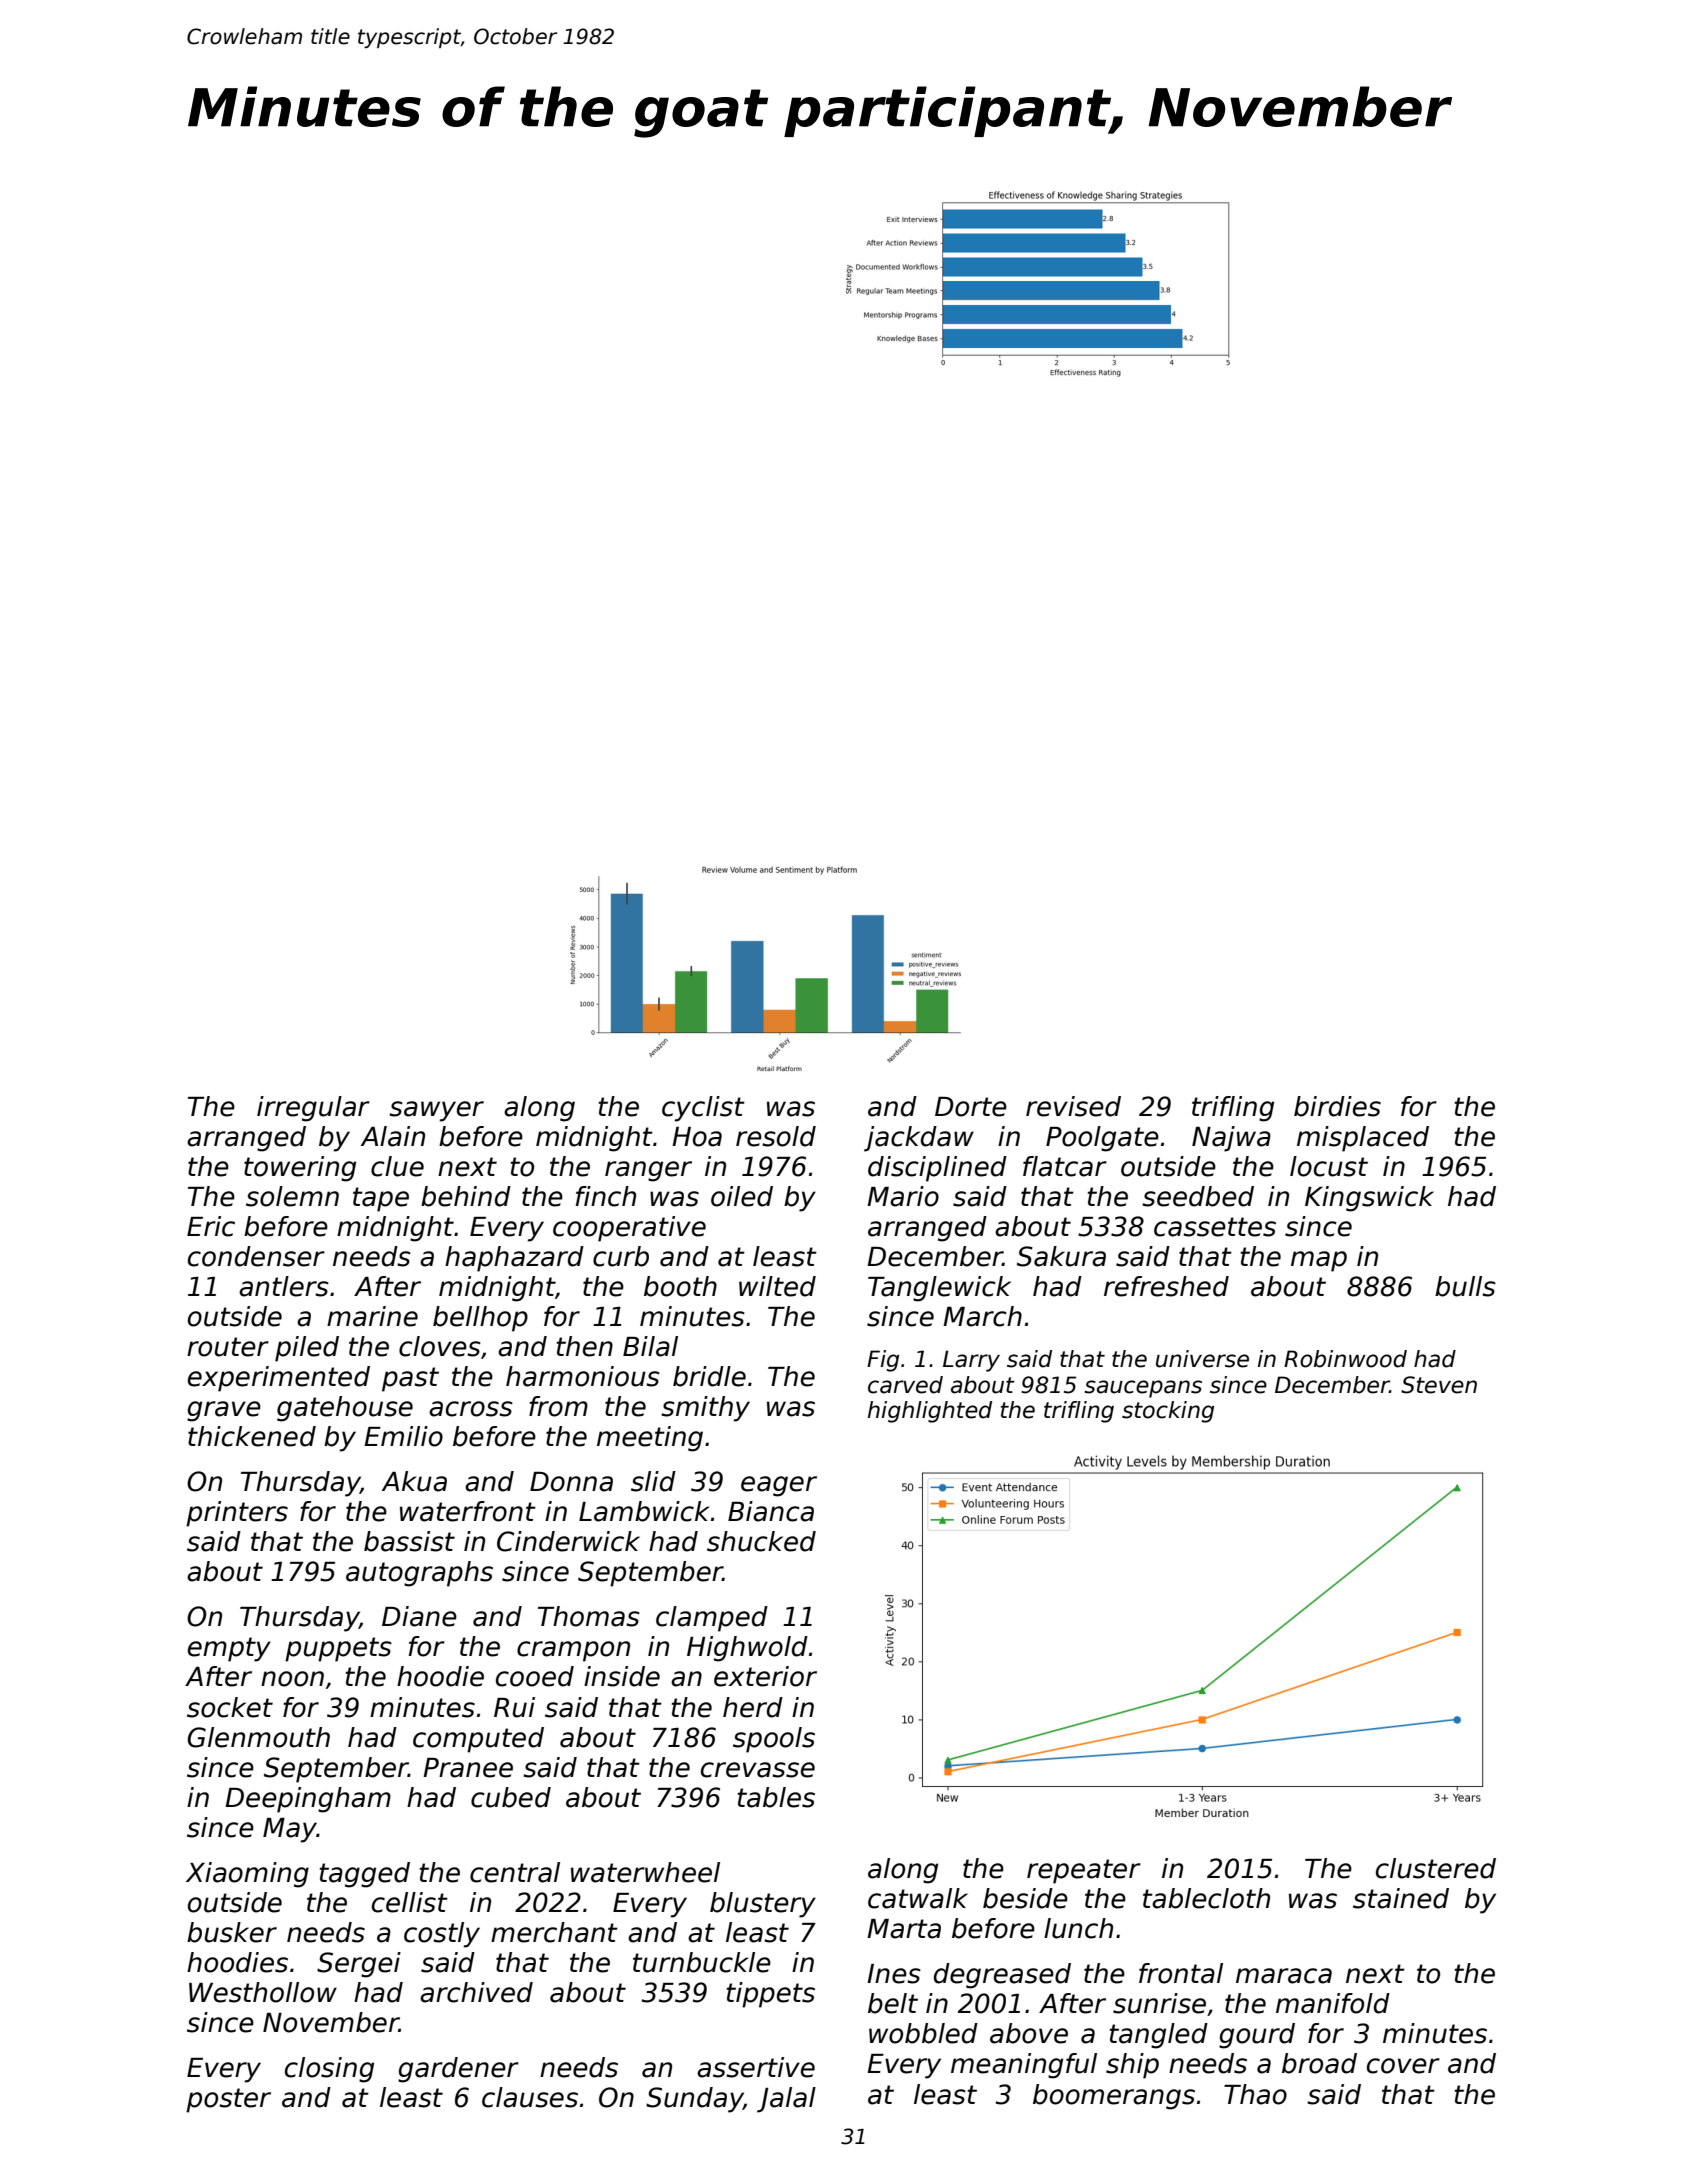 This document has height=2178, width=1683. Describe the element at coordinates (1337, 1106) in the document. I see `birdies` at that location.
